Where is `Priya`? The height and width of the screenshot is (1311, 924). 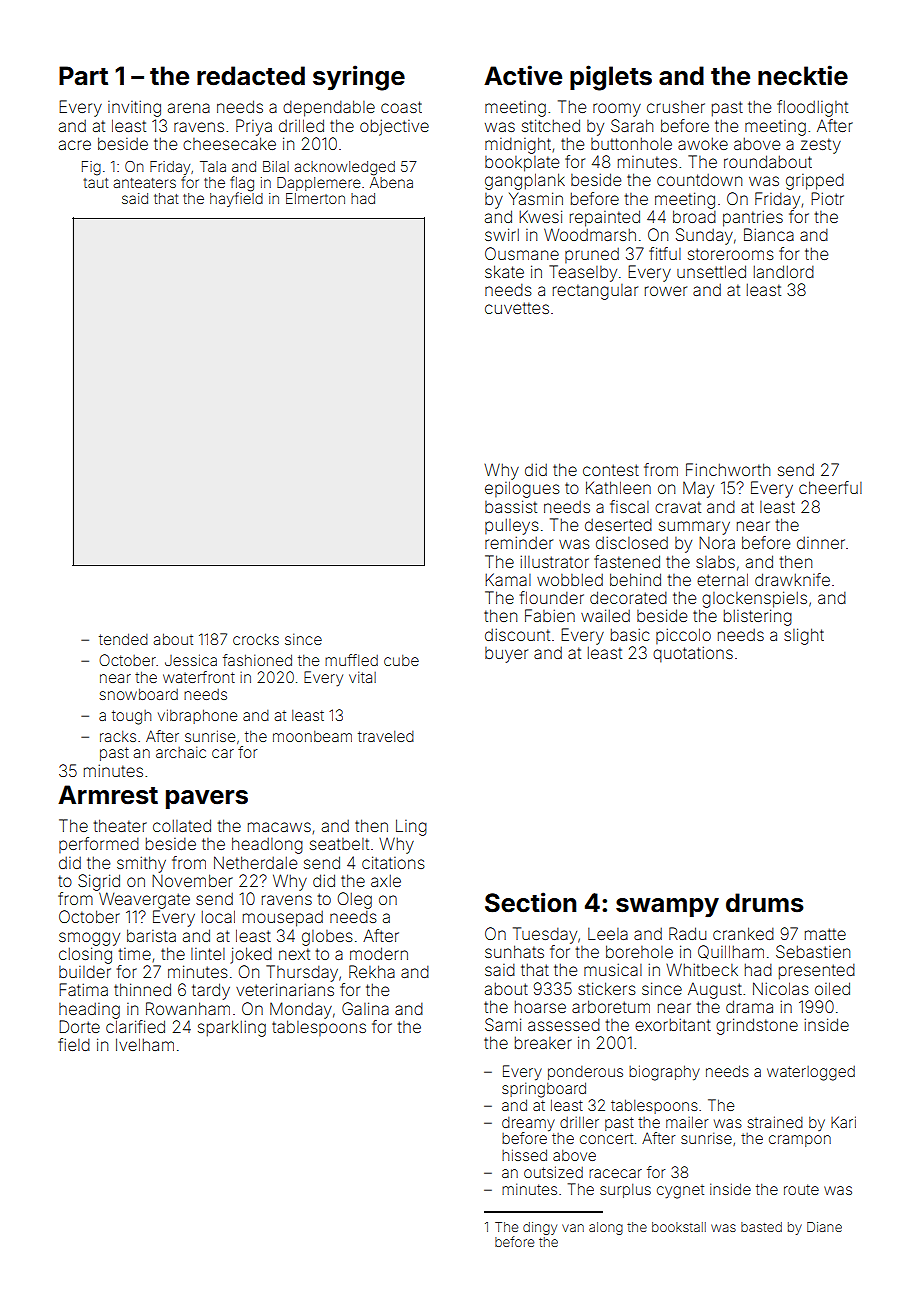 Priya is located at coordinates (254, 127).
